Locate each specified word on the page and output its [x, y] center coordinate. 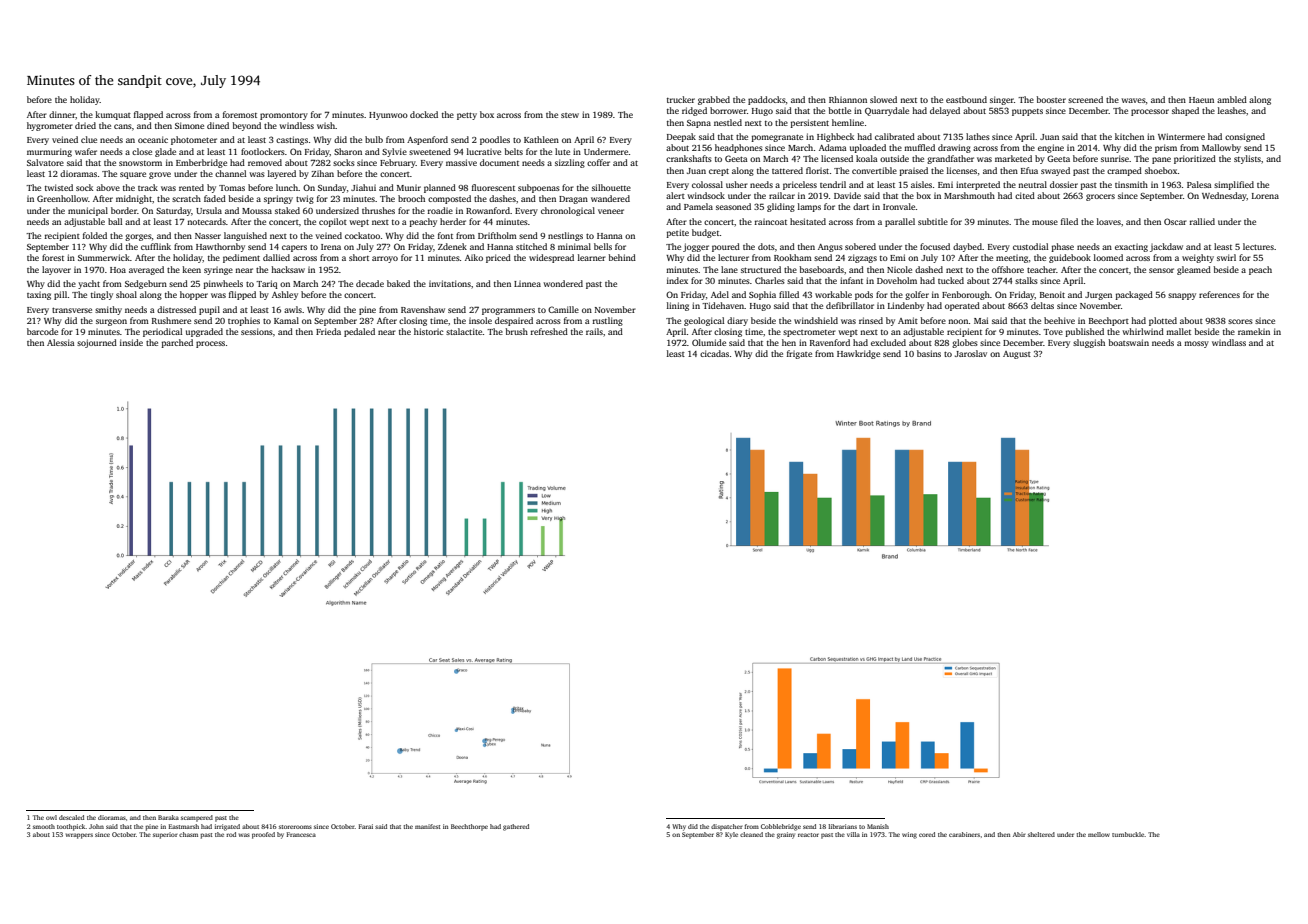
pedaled [359, 332]
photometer [194, 140]
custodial [1030, 246]
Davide [847, 195]
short [359, 257]
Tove [1053, 332]
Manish [878, 826]
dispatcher [726, 827]
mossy [1196, 344]
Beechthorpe [469, 827]
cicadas [714, 353]
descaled [71, 817]
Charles [770, 280]
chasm [188, 834]
